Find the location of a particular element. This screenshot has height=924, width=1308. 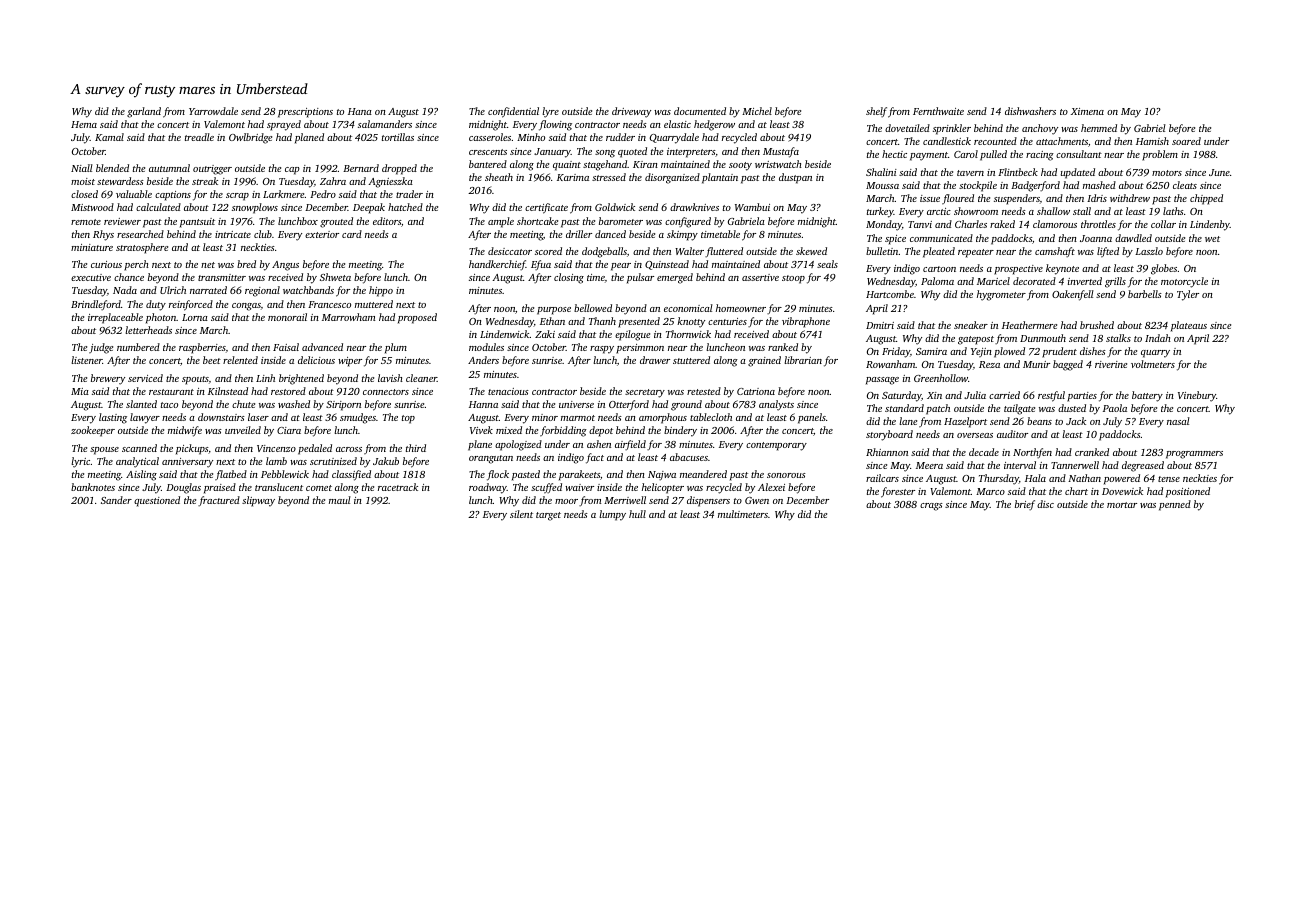

prescriptions is located at coordinates (305, 113).
